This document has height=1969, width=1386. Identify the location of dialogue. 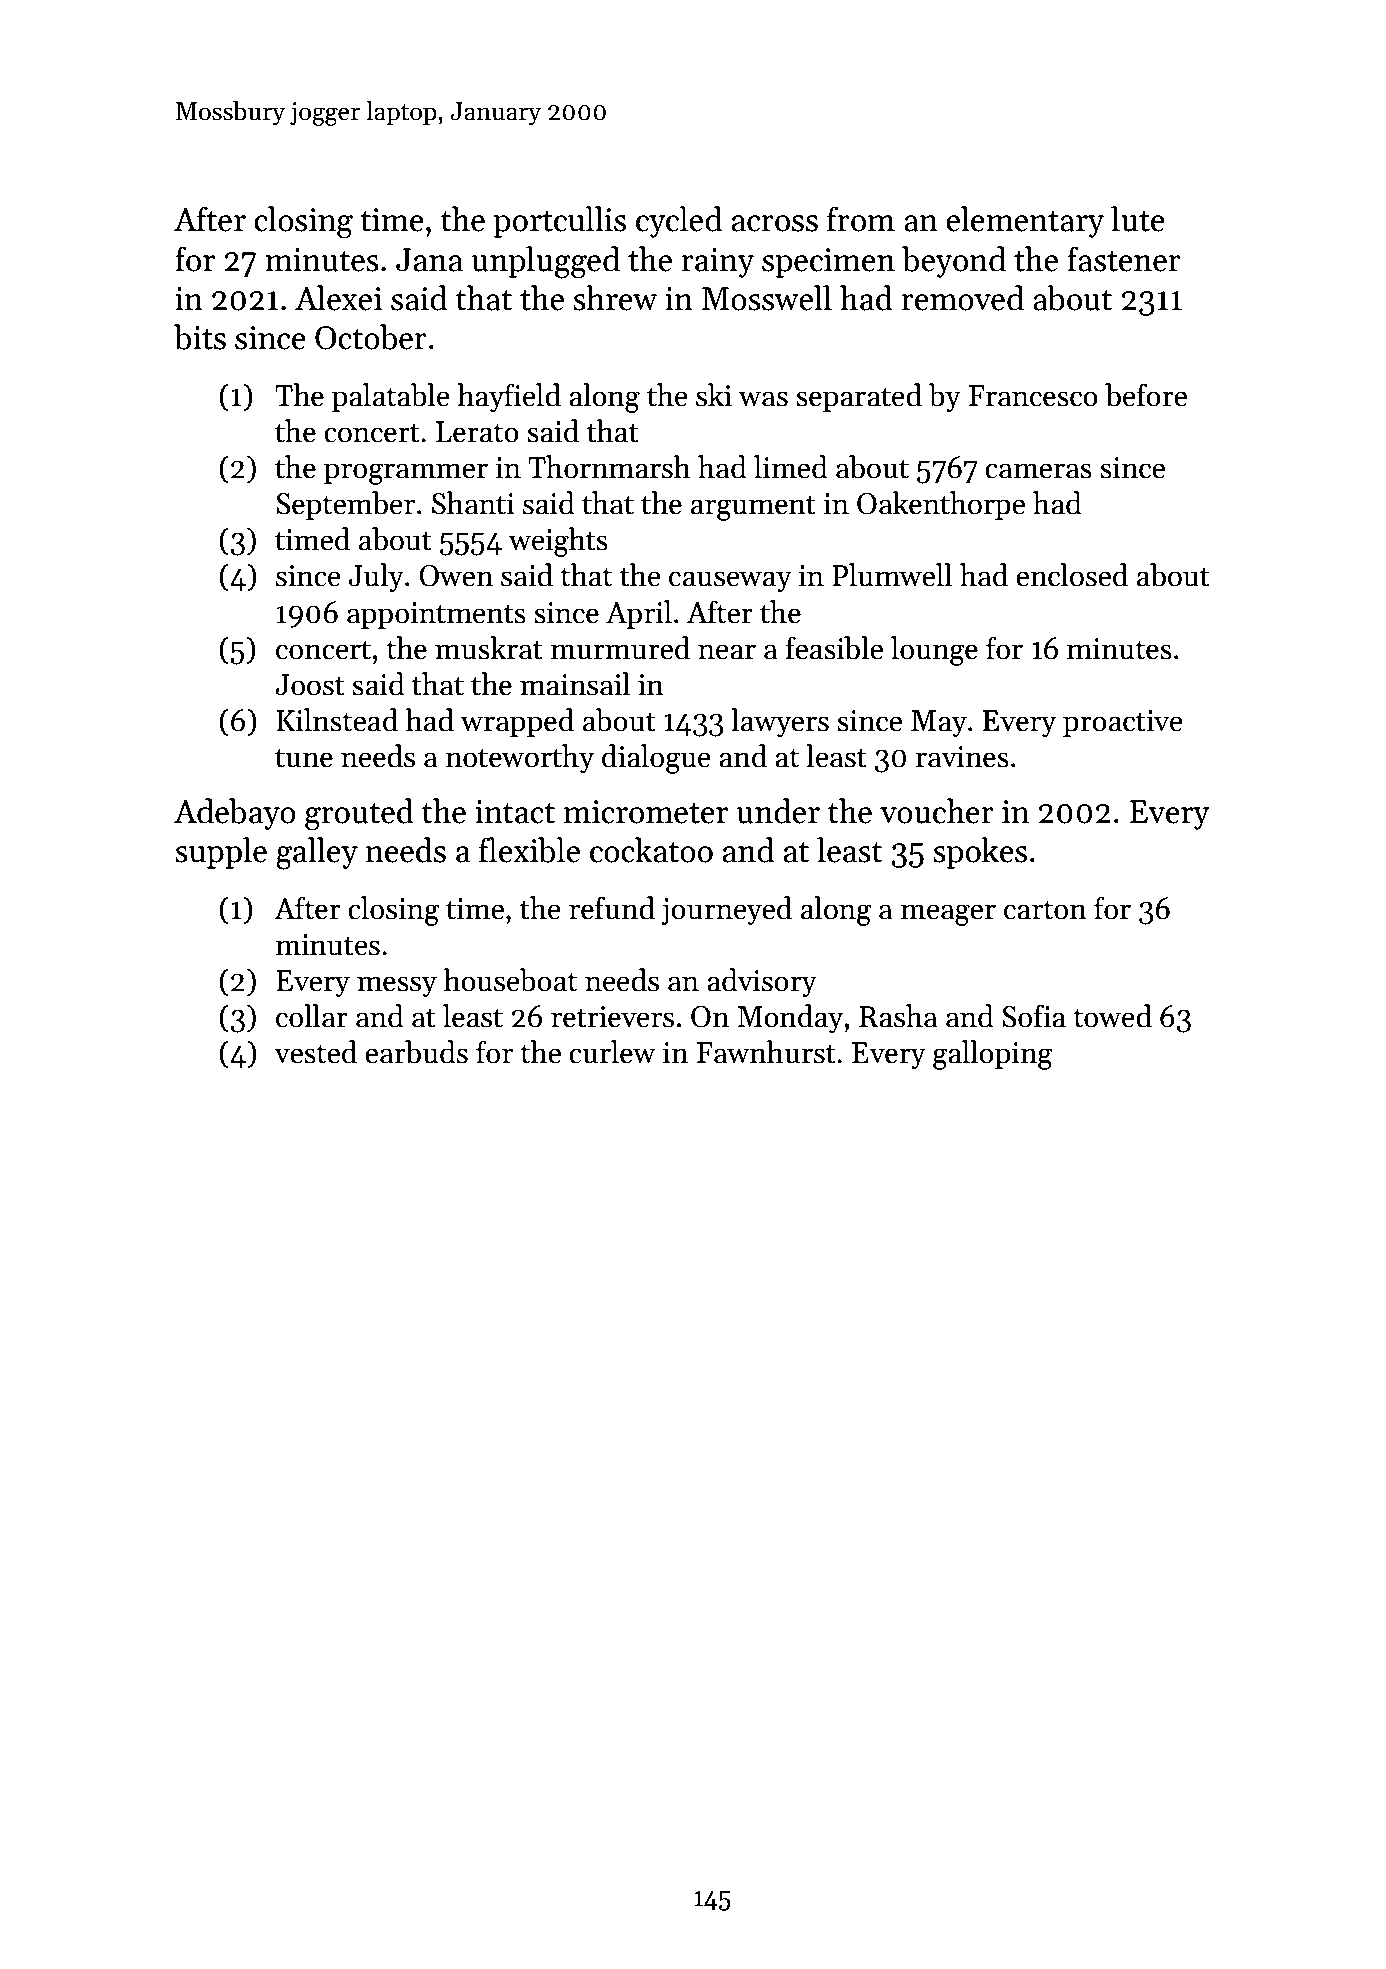
(656, 759).
